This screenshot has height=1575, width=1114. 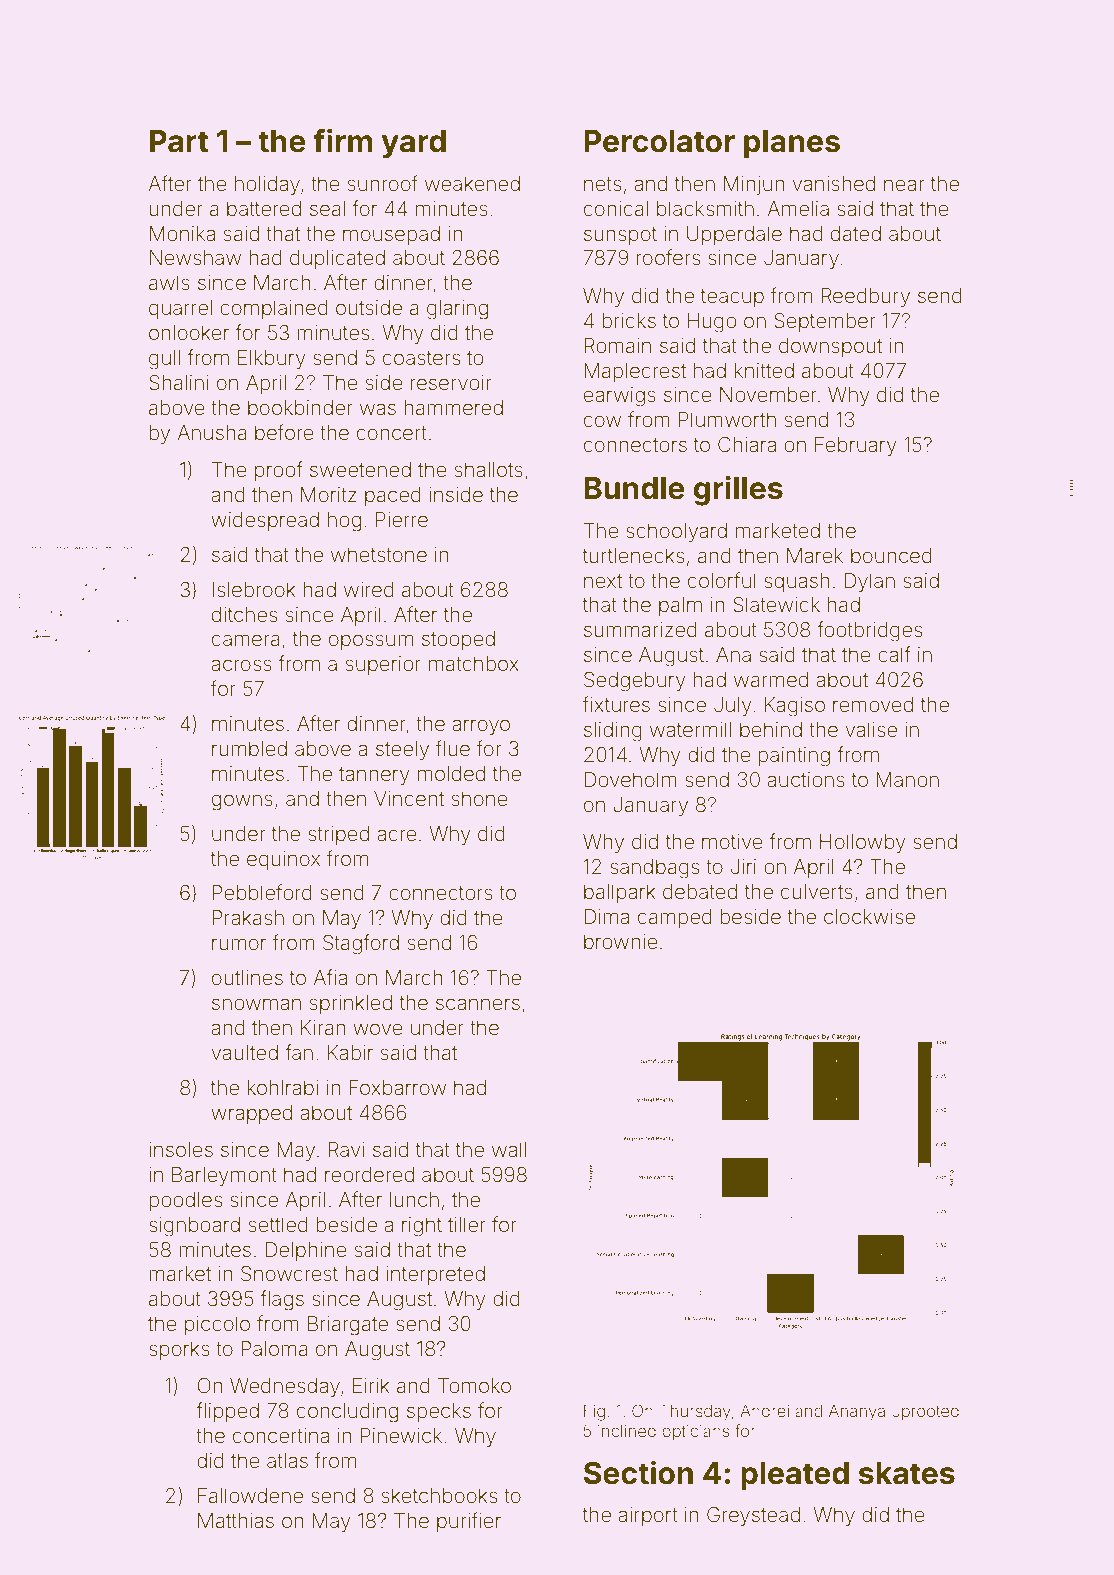 What do you see at coordinates (865, 298) in the screenshot?
I see `Reedbury` at bounding box center [865, 298].
